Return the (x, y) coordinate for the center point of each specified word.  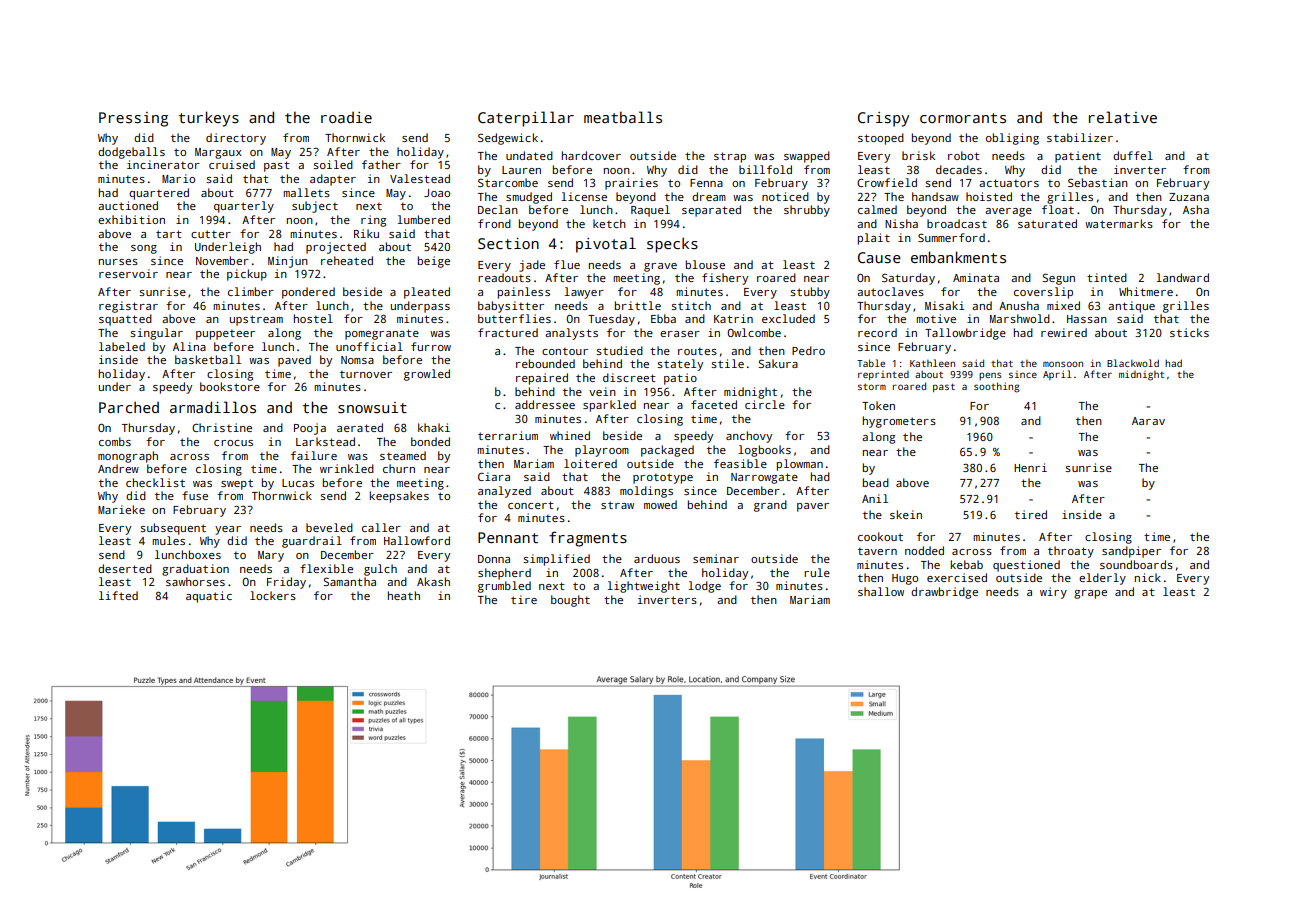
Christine (222, 427)
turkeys (209, 119)
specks (672, 245)
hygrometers (899, 422)
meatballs (623, 117)
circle (765, 404)
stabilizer (1080, 137)
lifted (118, 595)
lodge (705, 587)
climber (251, 291)
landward (1183, 277)
